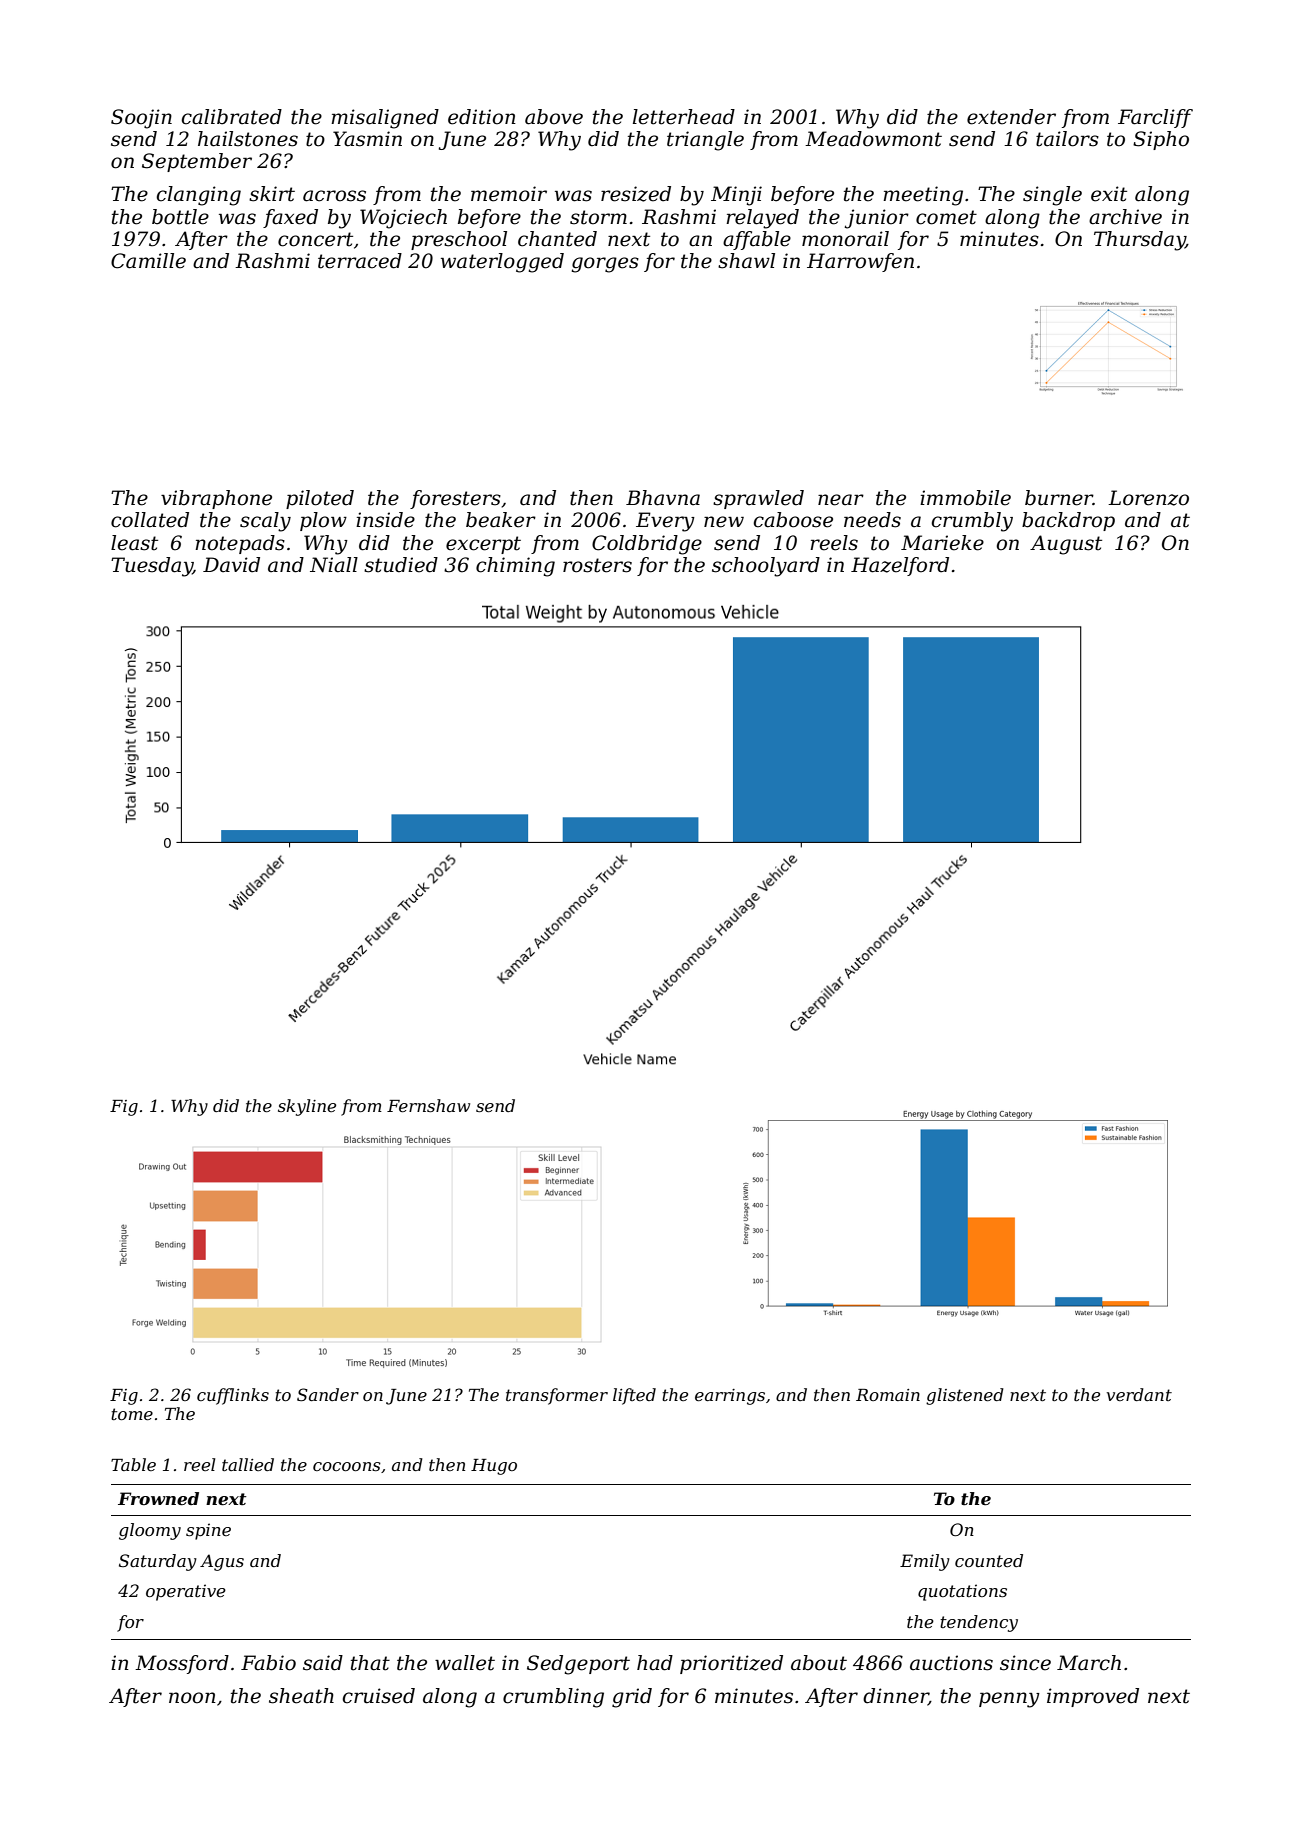 The height and width of the screenshot is (1840, 1301). I want to click on affable, so click(757, 240).
